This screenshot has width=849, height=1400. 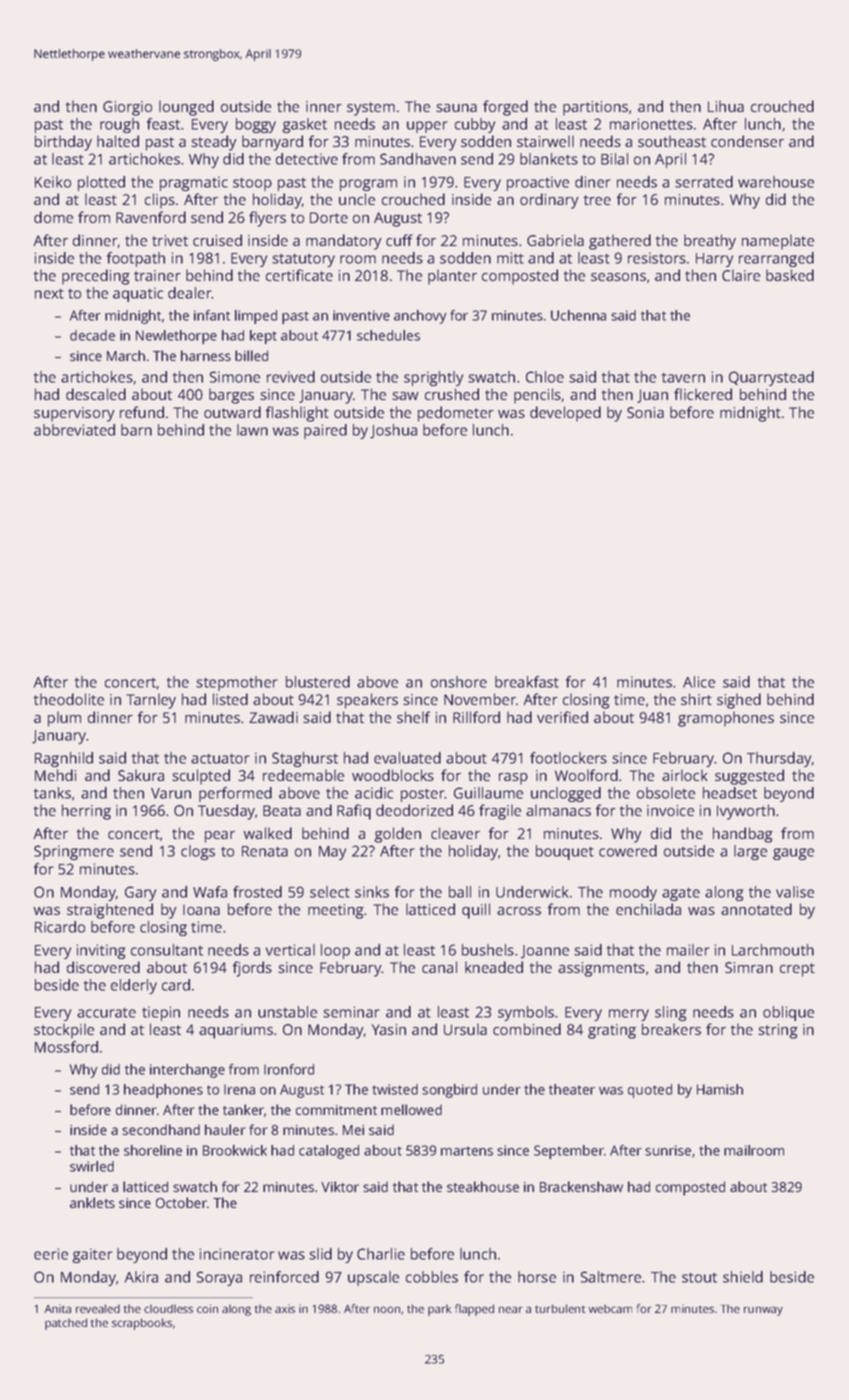 I want to click on descaled, so click(x=96, y=394).
